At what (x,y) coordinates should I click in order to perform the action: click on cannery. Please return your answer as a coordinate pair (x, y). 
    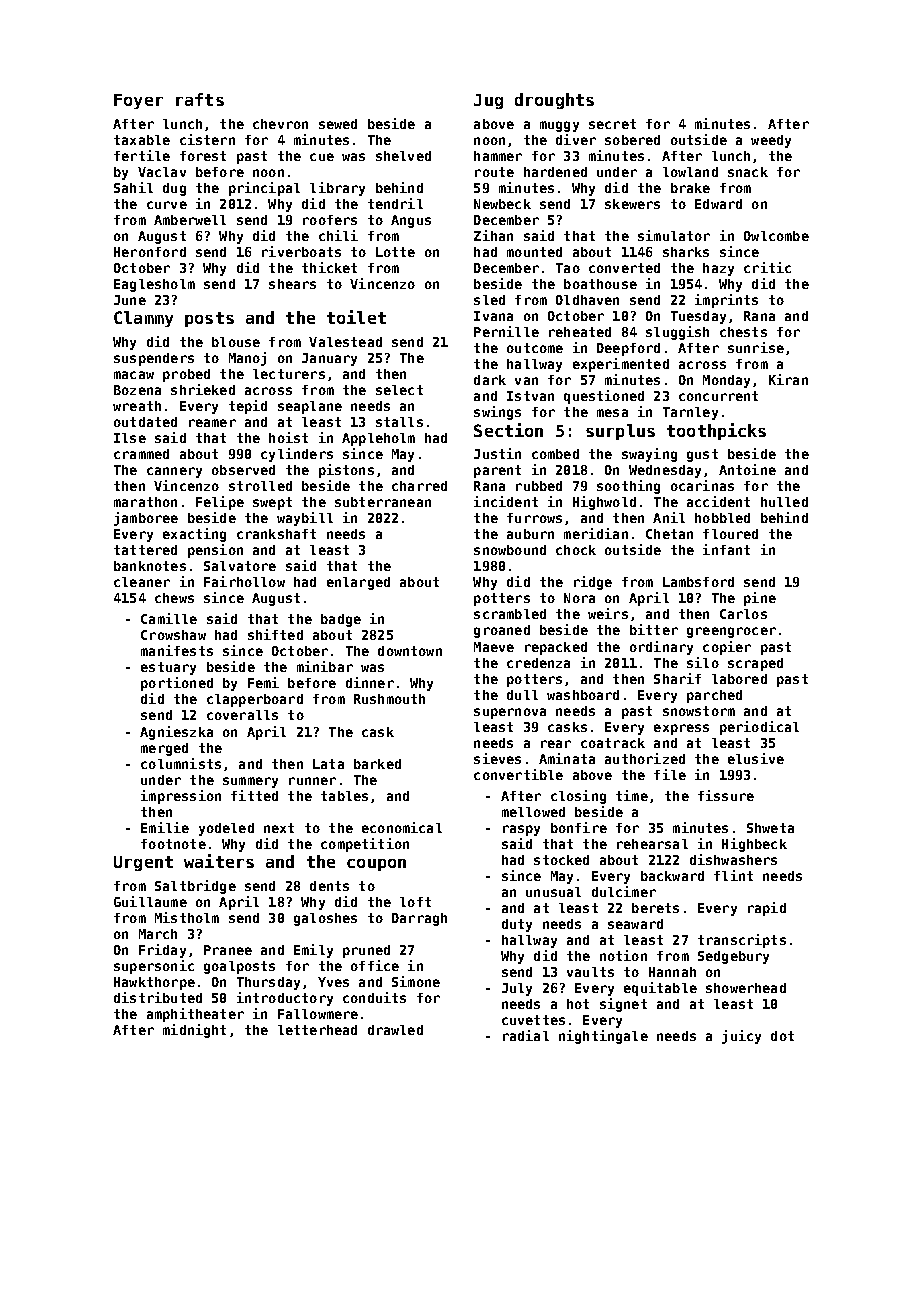
    Looking at the image, I should click on (174, 472).
